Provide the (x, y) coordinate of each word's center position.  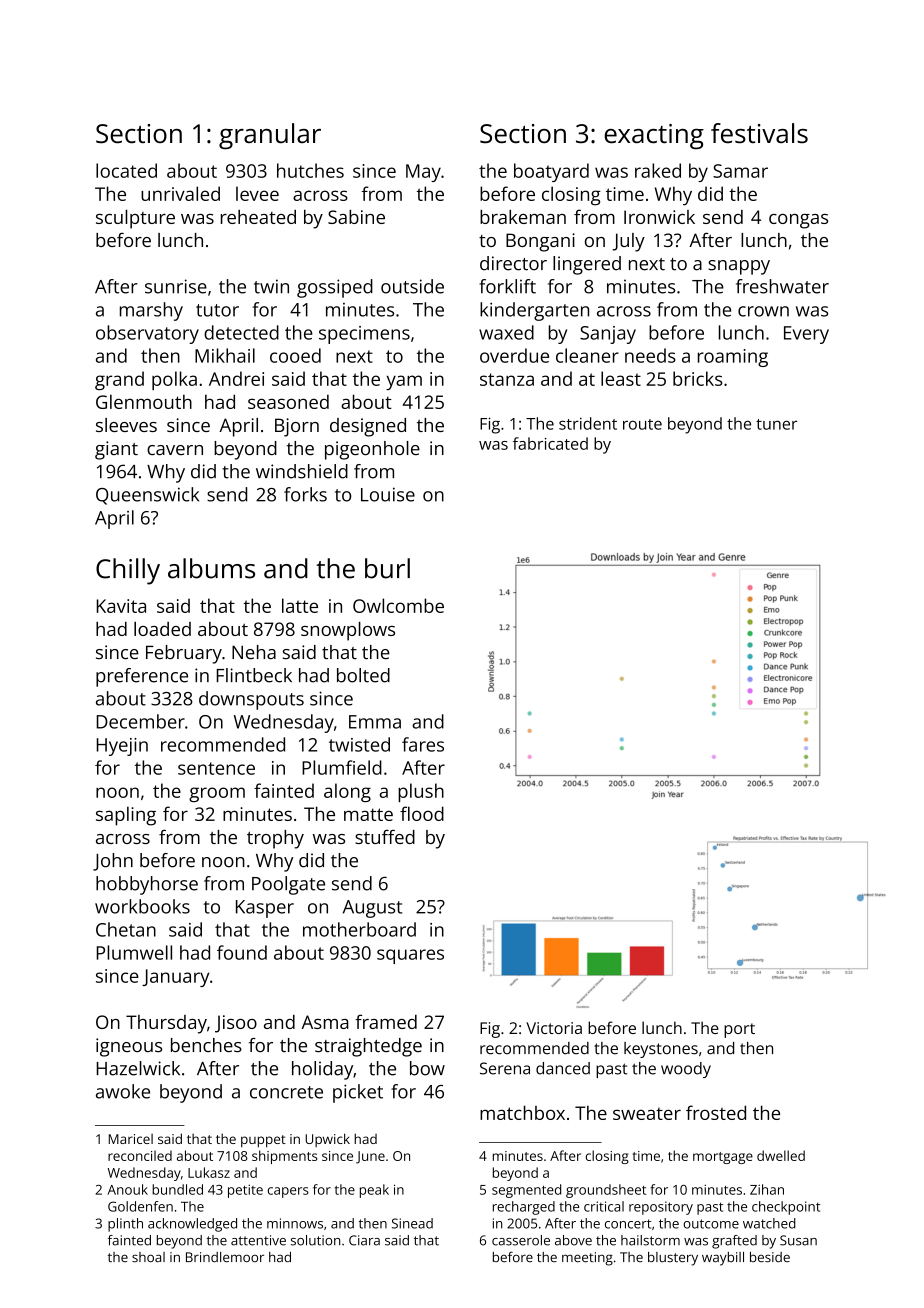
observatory (147, 334)
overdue (514, 355)
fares (423, 744)
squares (410, 956)
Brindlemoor (225, 1257)
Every (806, 335)
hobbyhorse (147, 885)
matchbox (522, 1112)
